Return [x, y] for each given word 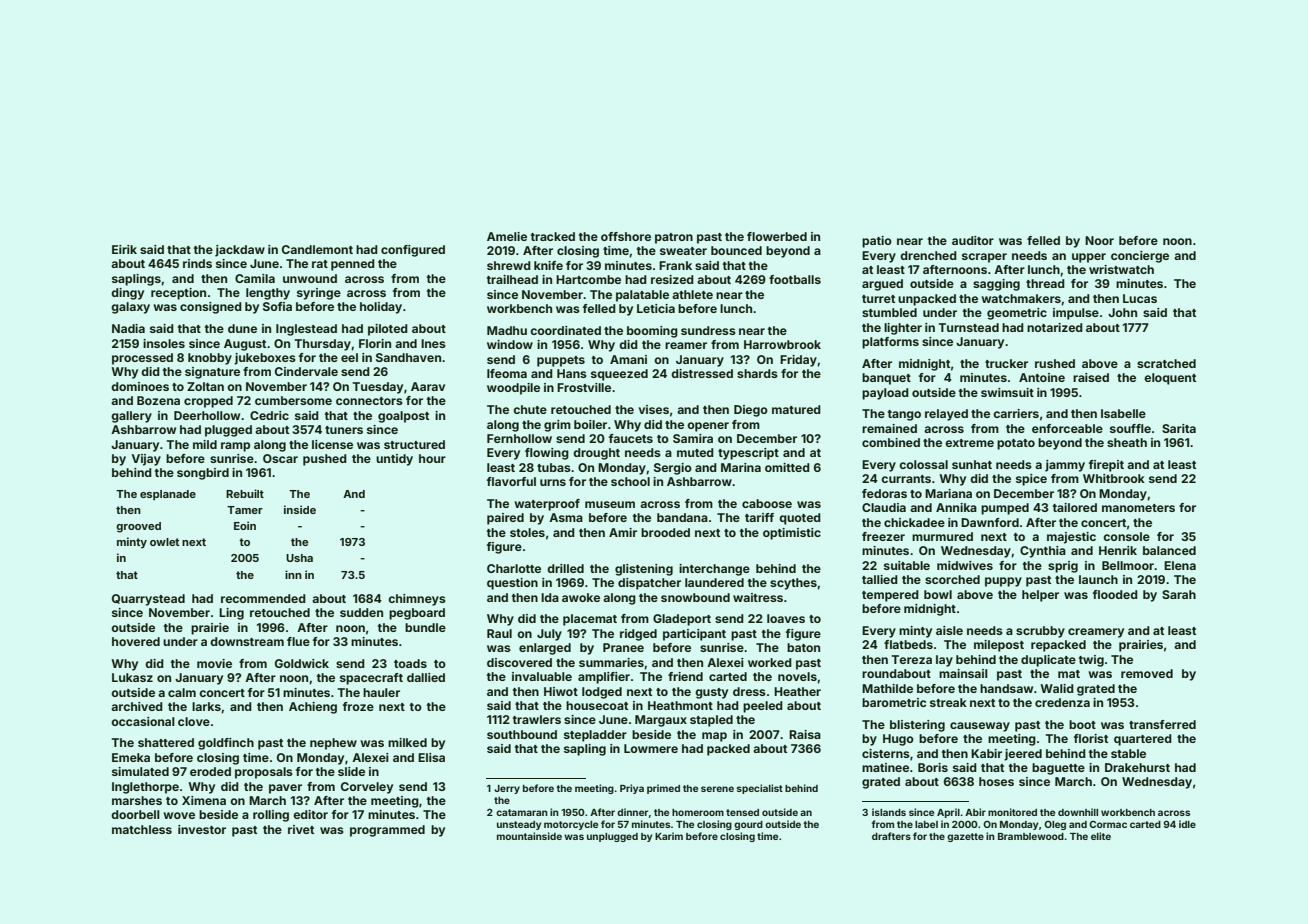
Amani [628, 359]
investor [202, 829]
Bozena [158, 400]
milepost [999, 646]
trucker [1006, 363]
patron [674, 238]
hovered [136, 641]
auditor [973, 240]
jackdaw [240, 251]
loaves [786, 618]
